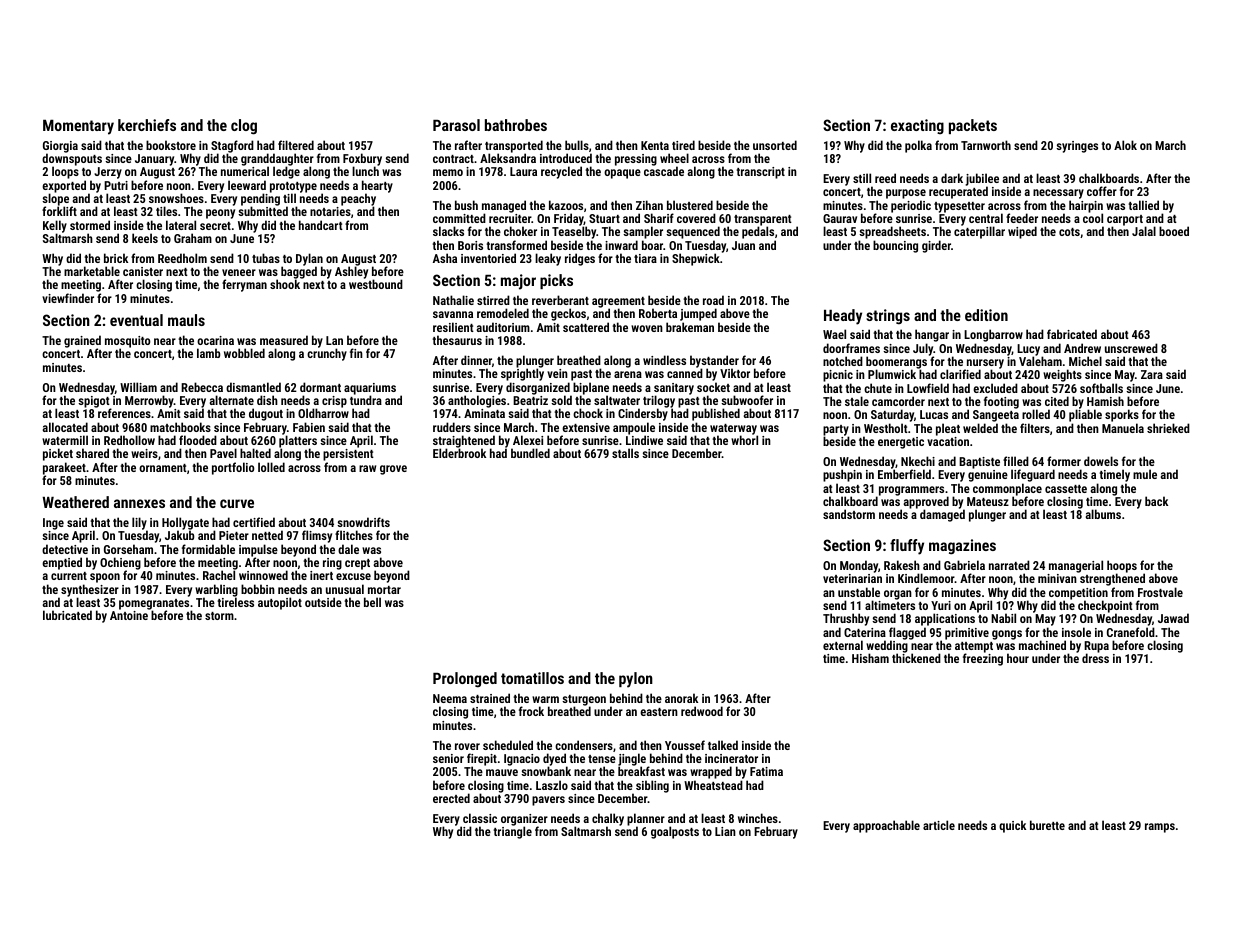 The width and height of the screenshot is (1233, 952). Describe the element at coordinates (384, 590) in the screenshot. I see `mortar` at that location.
